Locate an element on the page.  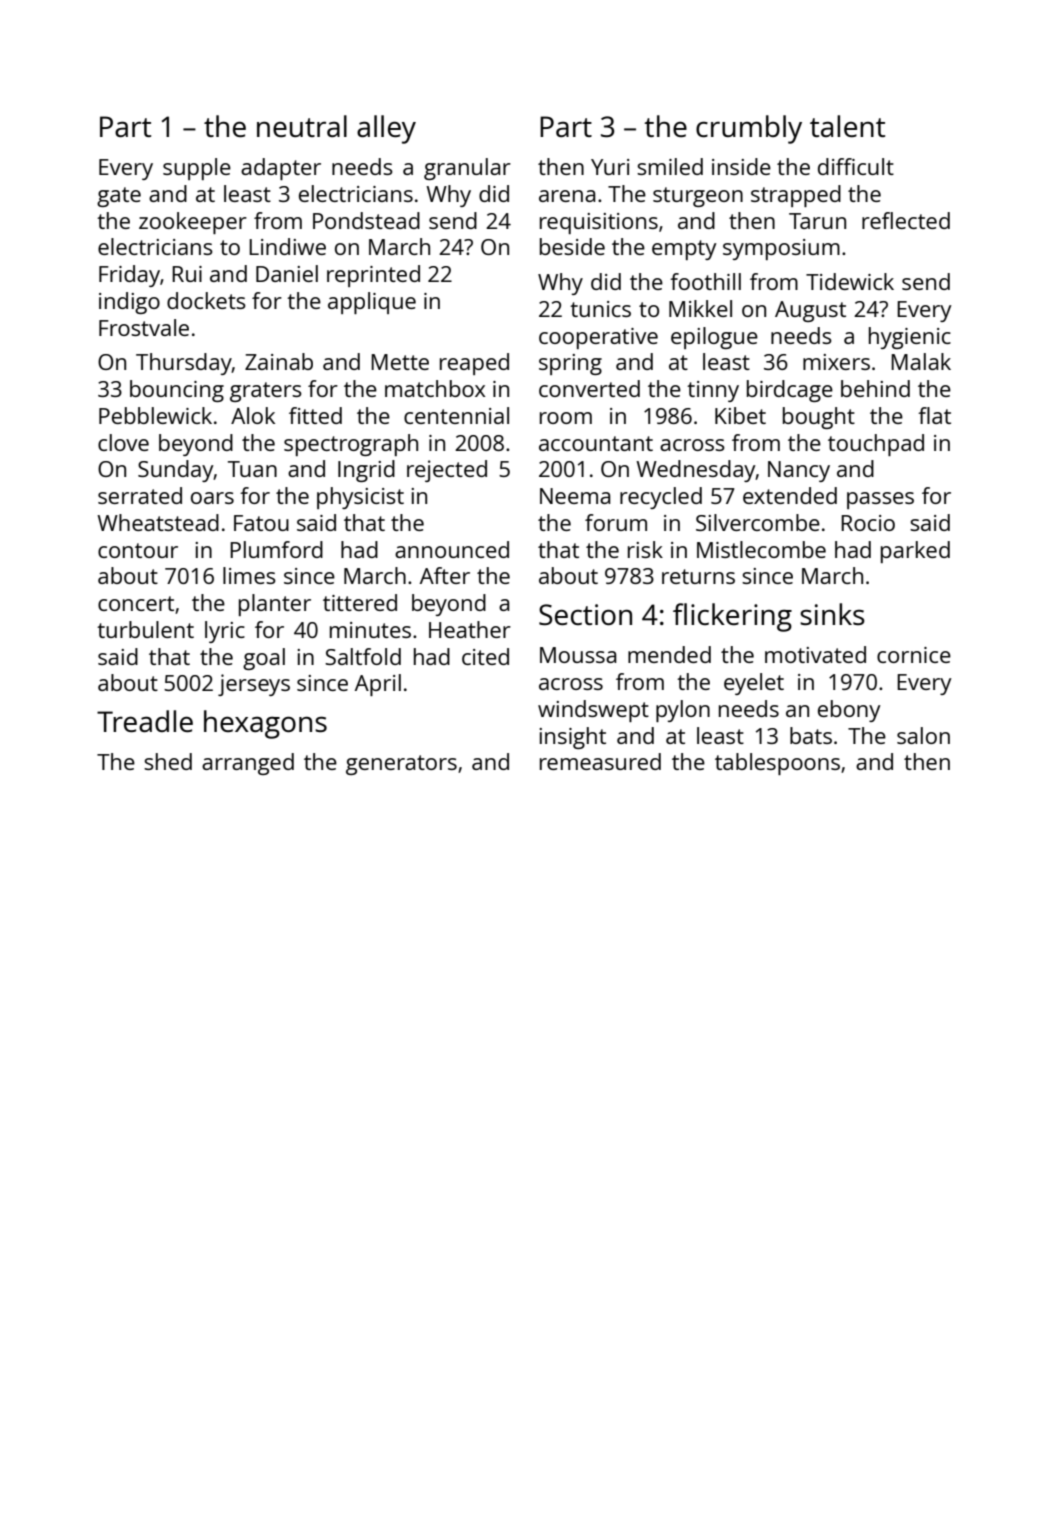
April is located at coordinates (378, 685).
